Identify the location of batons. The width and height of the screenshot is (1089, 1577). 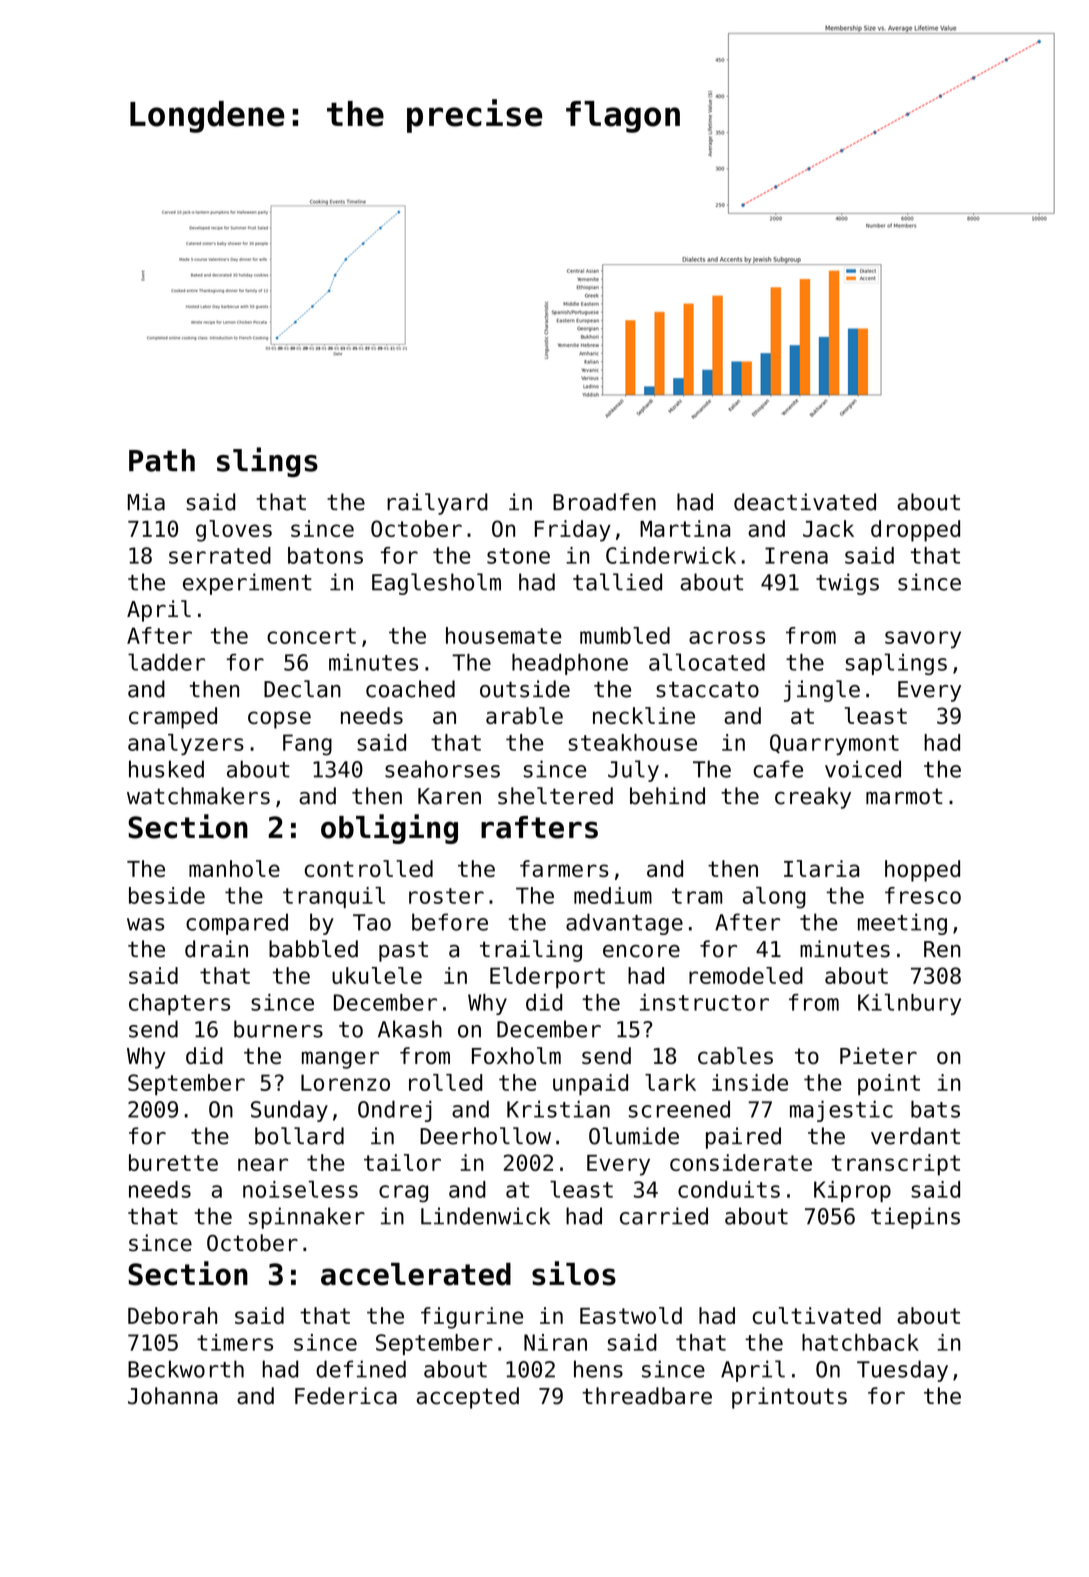
(325, 555).
